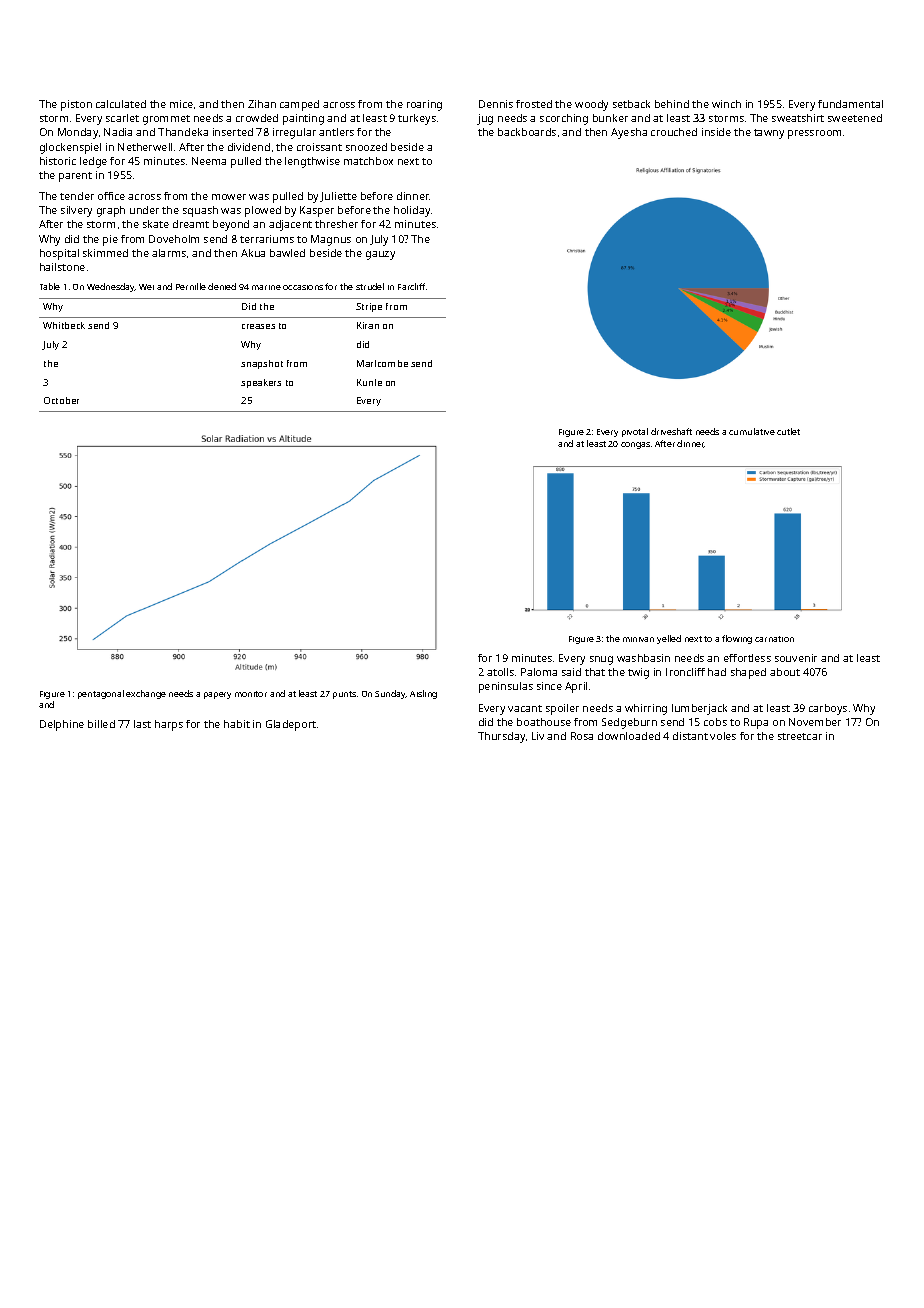  What do you see at coordinates (500, 672) in the screenshot?
I see `atolls` at bounding box center [500, 672].
